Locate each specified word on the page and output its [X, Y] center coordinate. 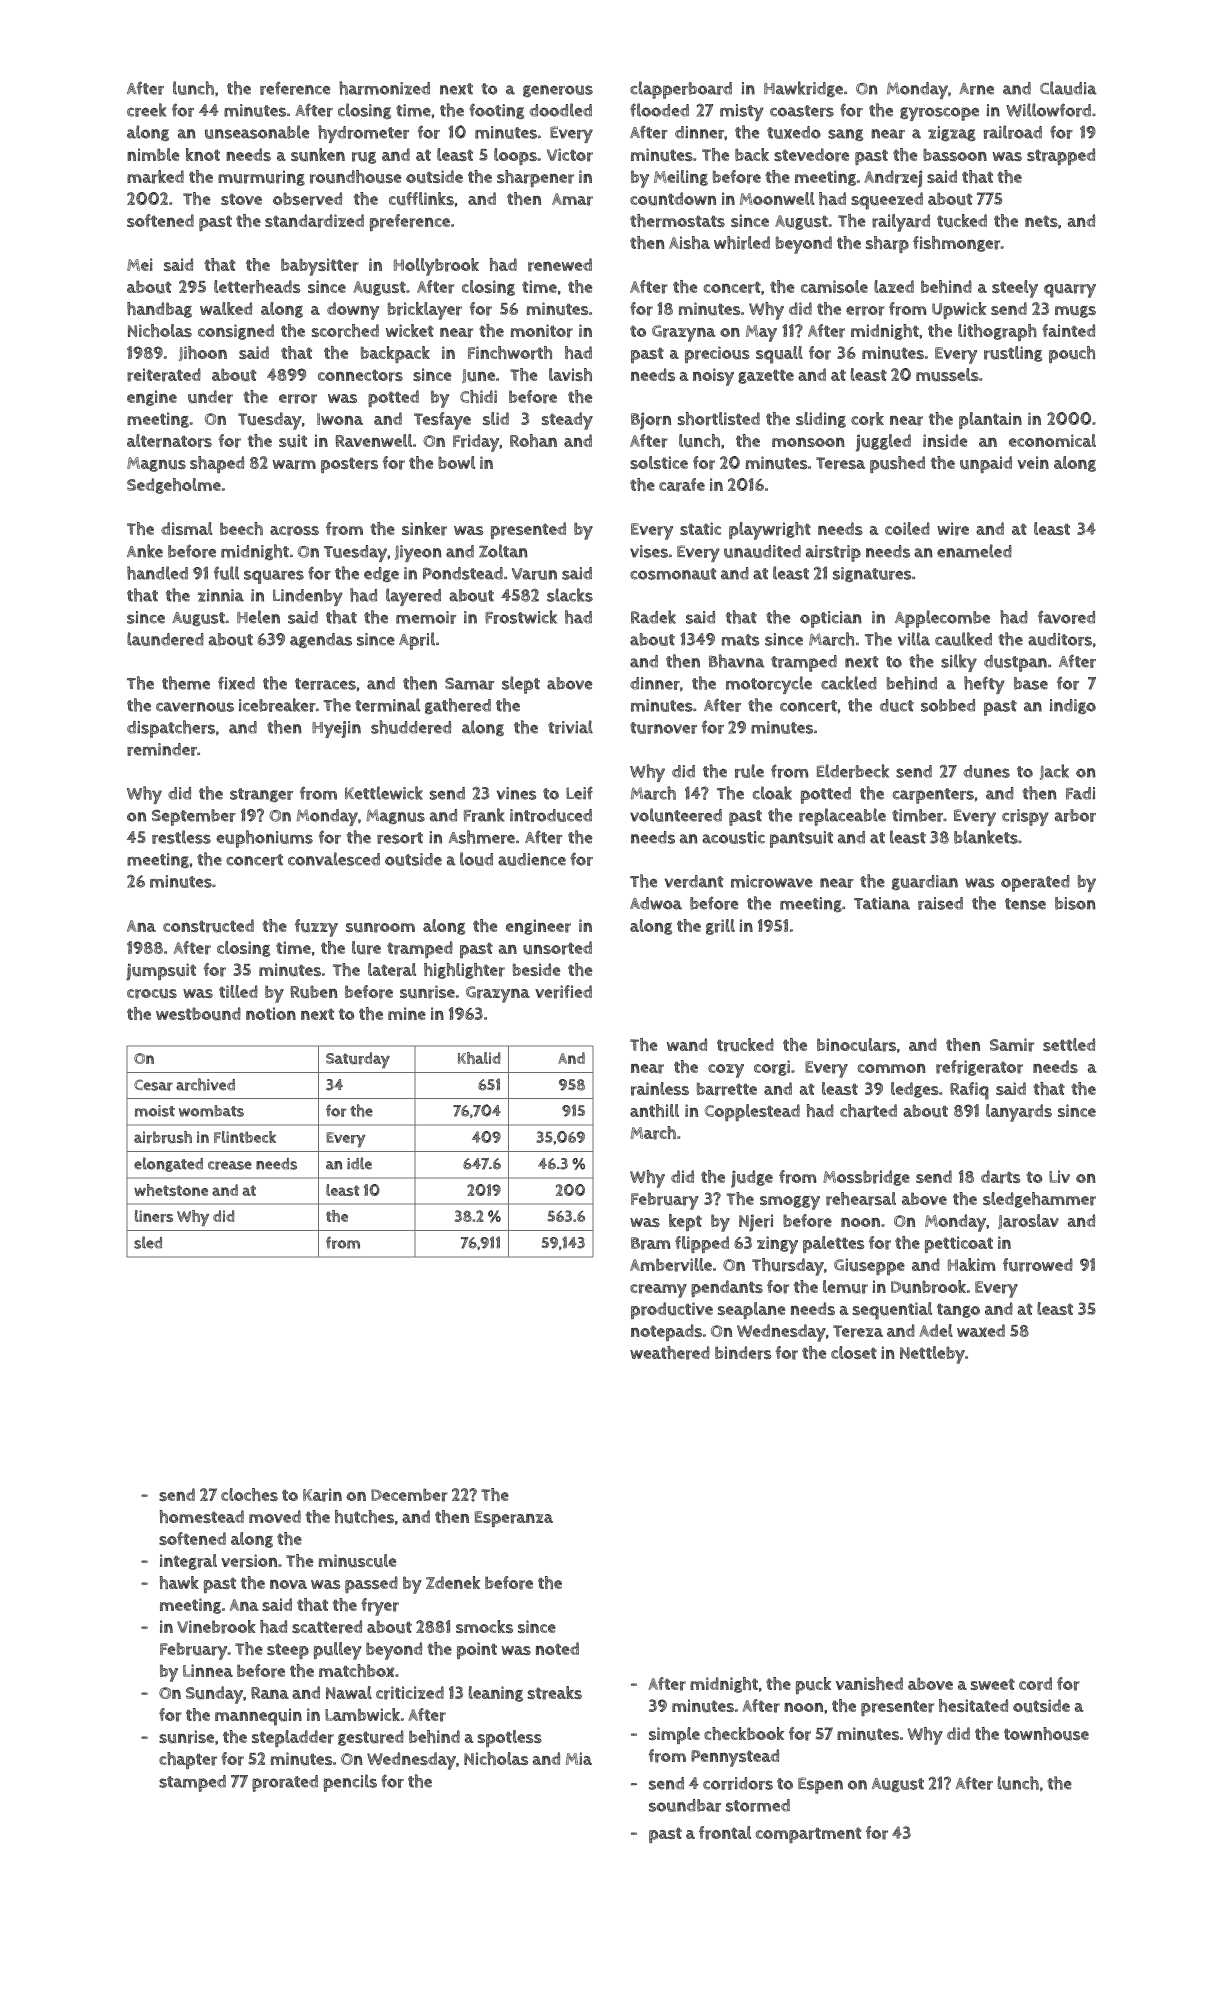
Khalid [479, 1058]
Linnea [208, 1670]
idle [359, 1163]
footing [496, 111]
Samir [1012, 1045]
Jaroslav [1028, 1221]
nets [1041, 221]
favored [1066, 617]
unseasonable [257, 132]
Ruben [314, 992]
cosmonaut [673, 574]
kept [685, 1222]
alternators [169, 441]
